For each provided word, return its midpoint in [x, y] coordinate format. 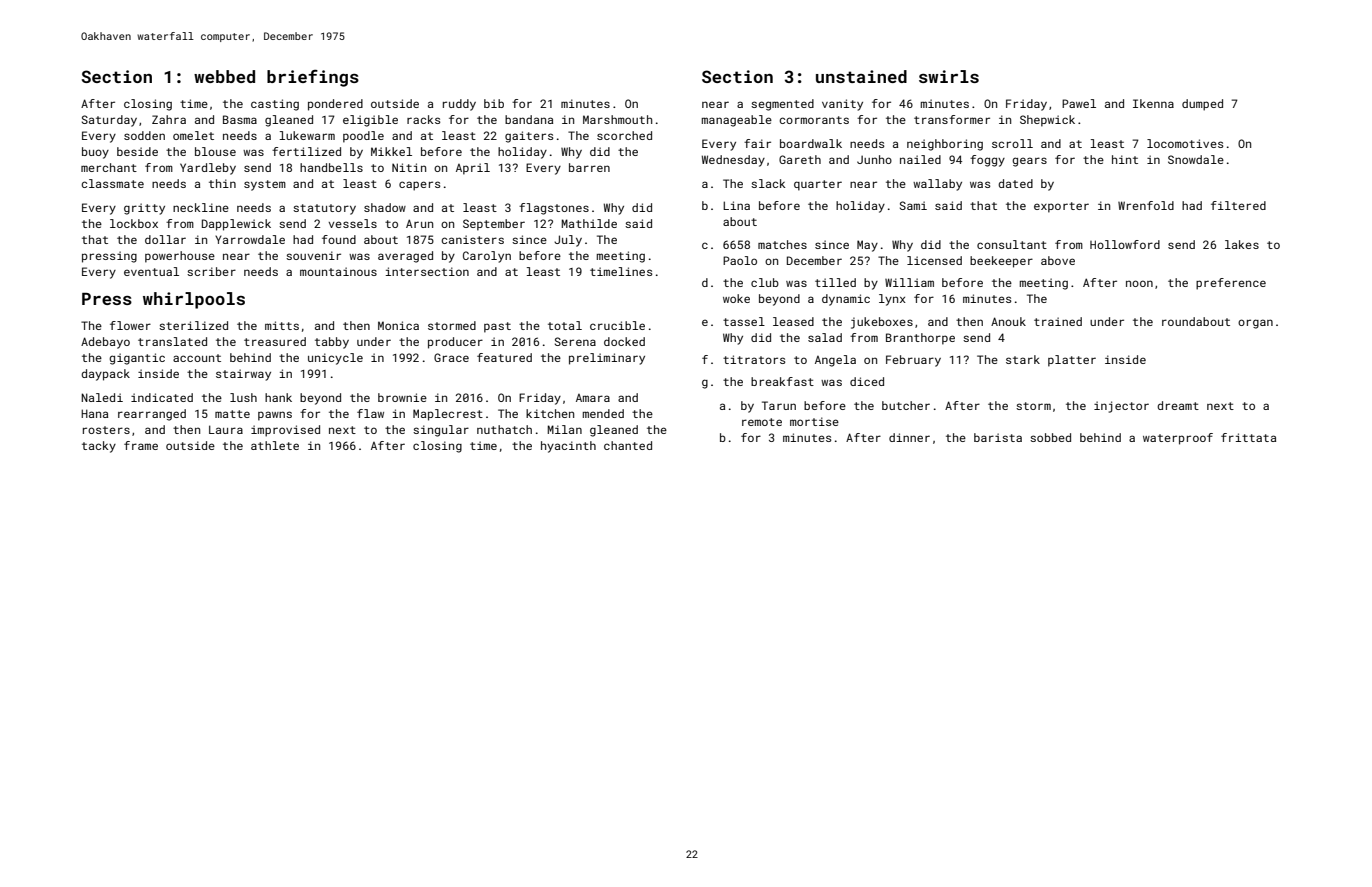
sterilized [193, 325]
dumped [1202, 105]
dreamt [1178, 405]
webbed [224, 76]
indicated [162, 397]
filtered [1238, 205]
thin [222, 183]
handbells [331, 167]
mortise [814, 421]
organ [1255, 324]
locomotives [1185, 143]
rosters [106, 430]
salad [825, 337]
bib [494, 103]
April [473, 169]
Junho [874, 159]
